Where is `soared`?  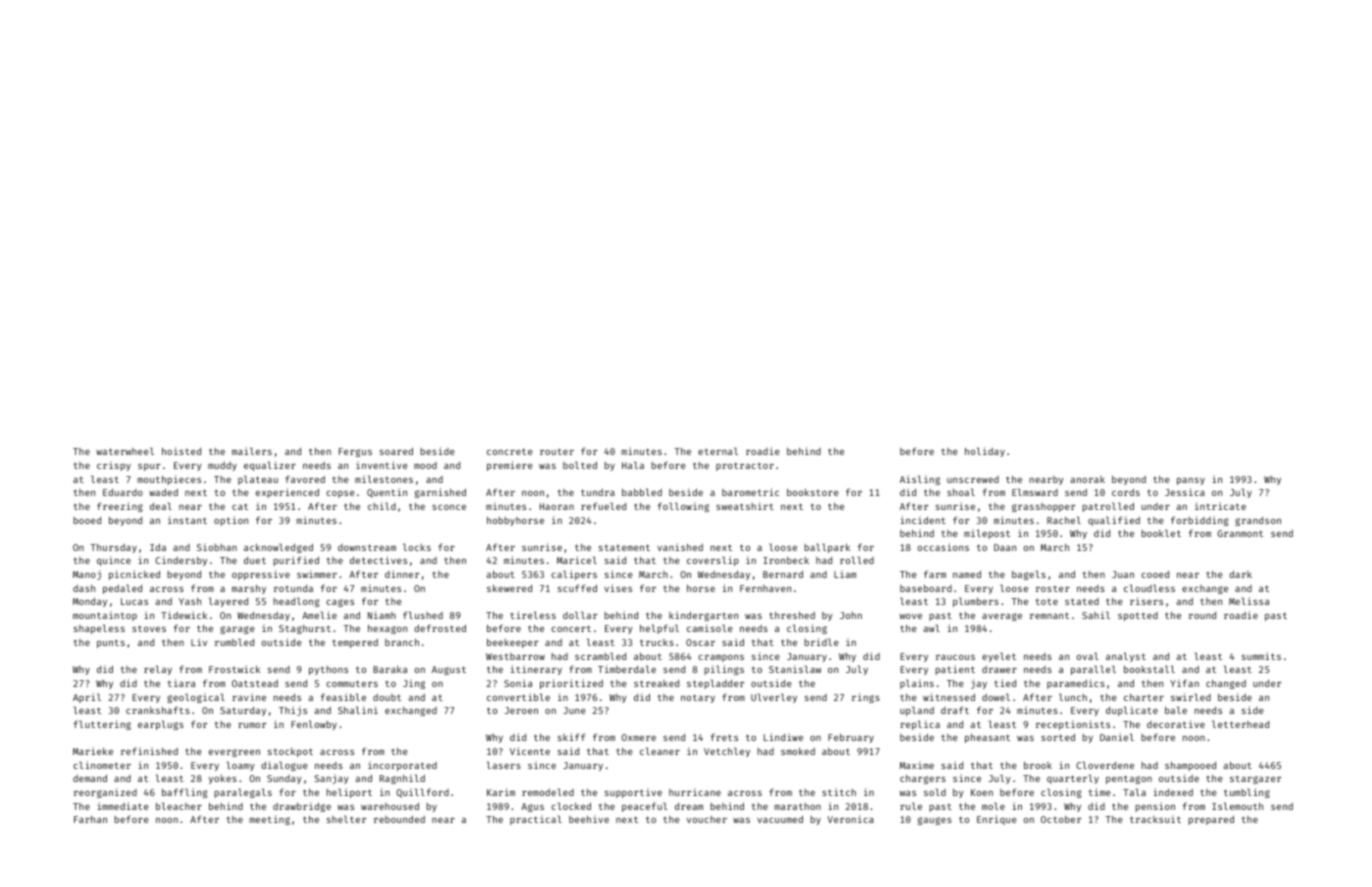 soared is located at coordinates (396, 451).
